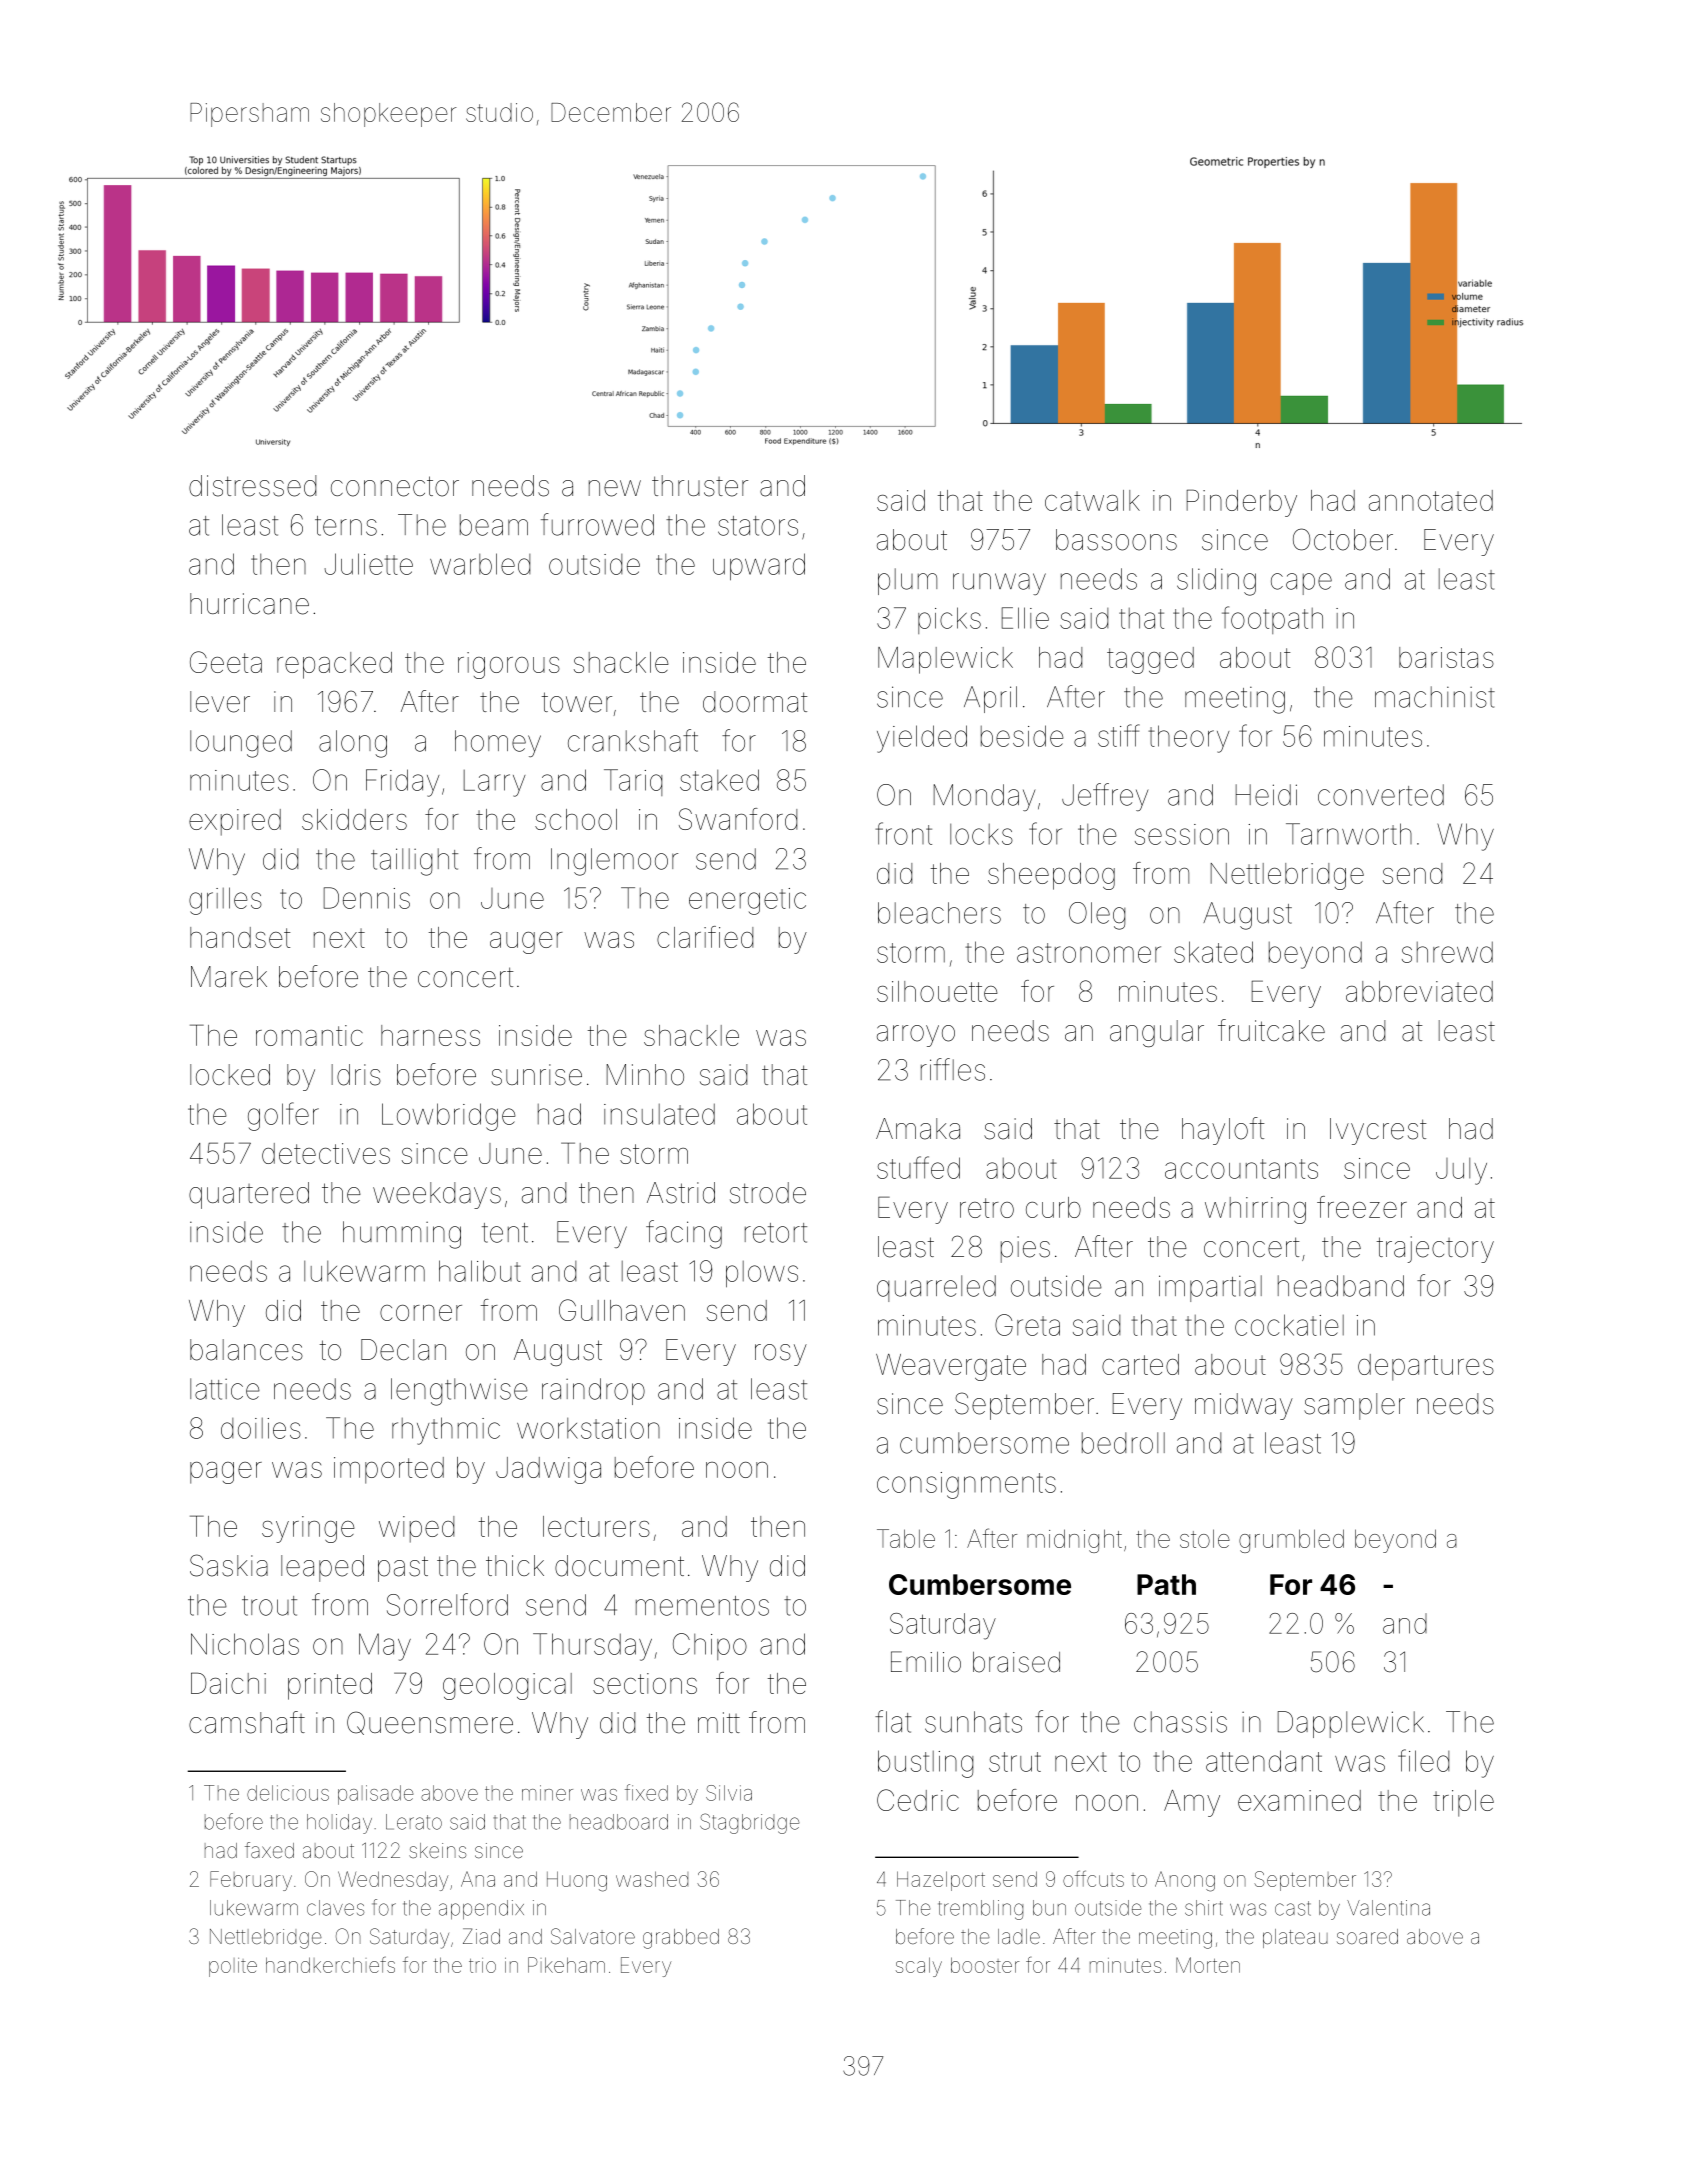  Describe the element at coordinates (1092, 500) in the image. I see `catwalk` at that location.
